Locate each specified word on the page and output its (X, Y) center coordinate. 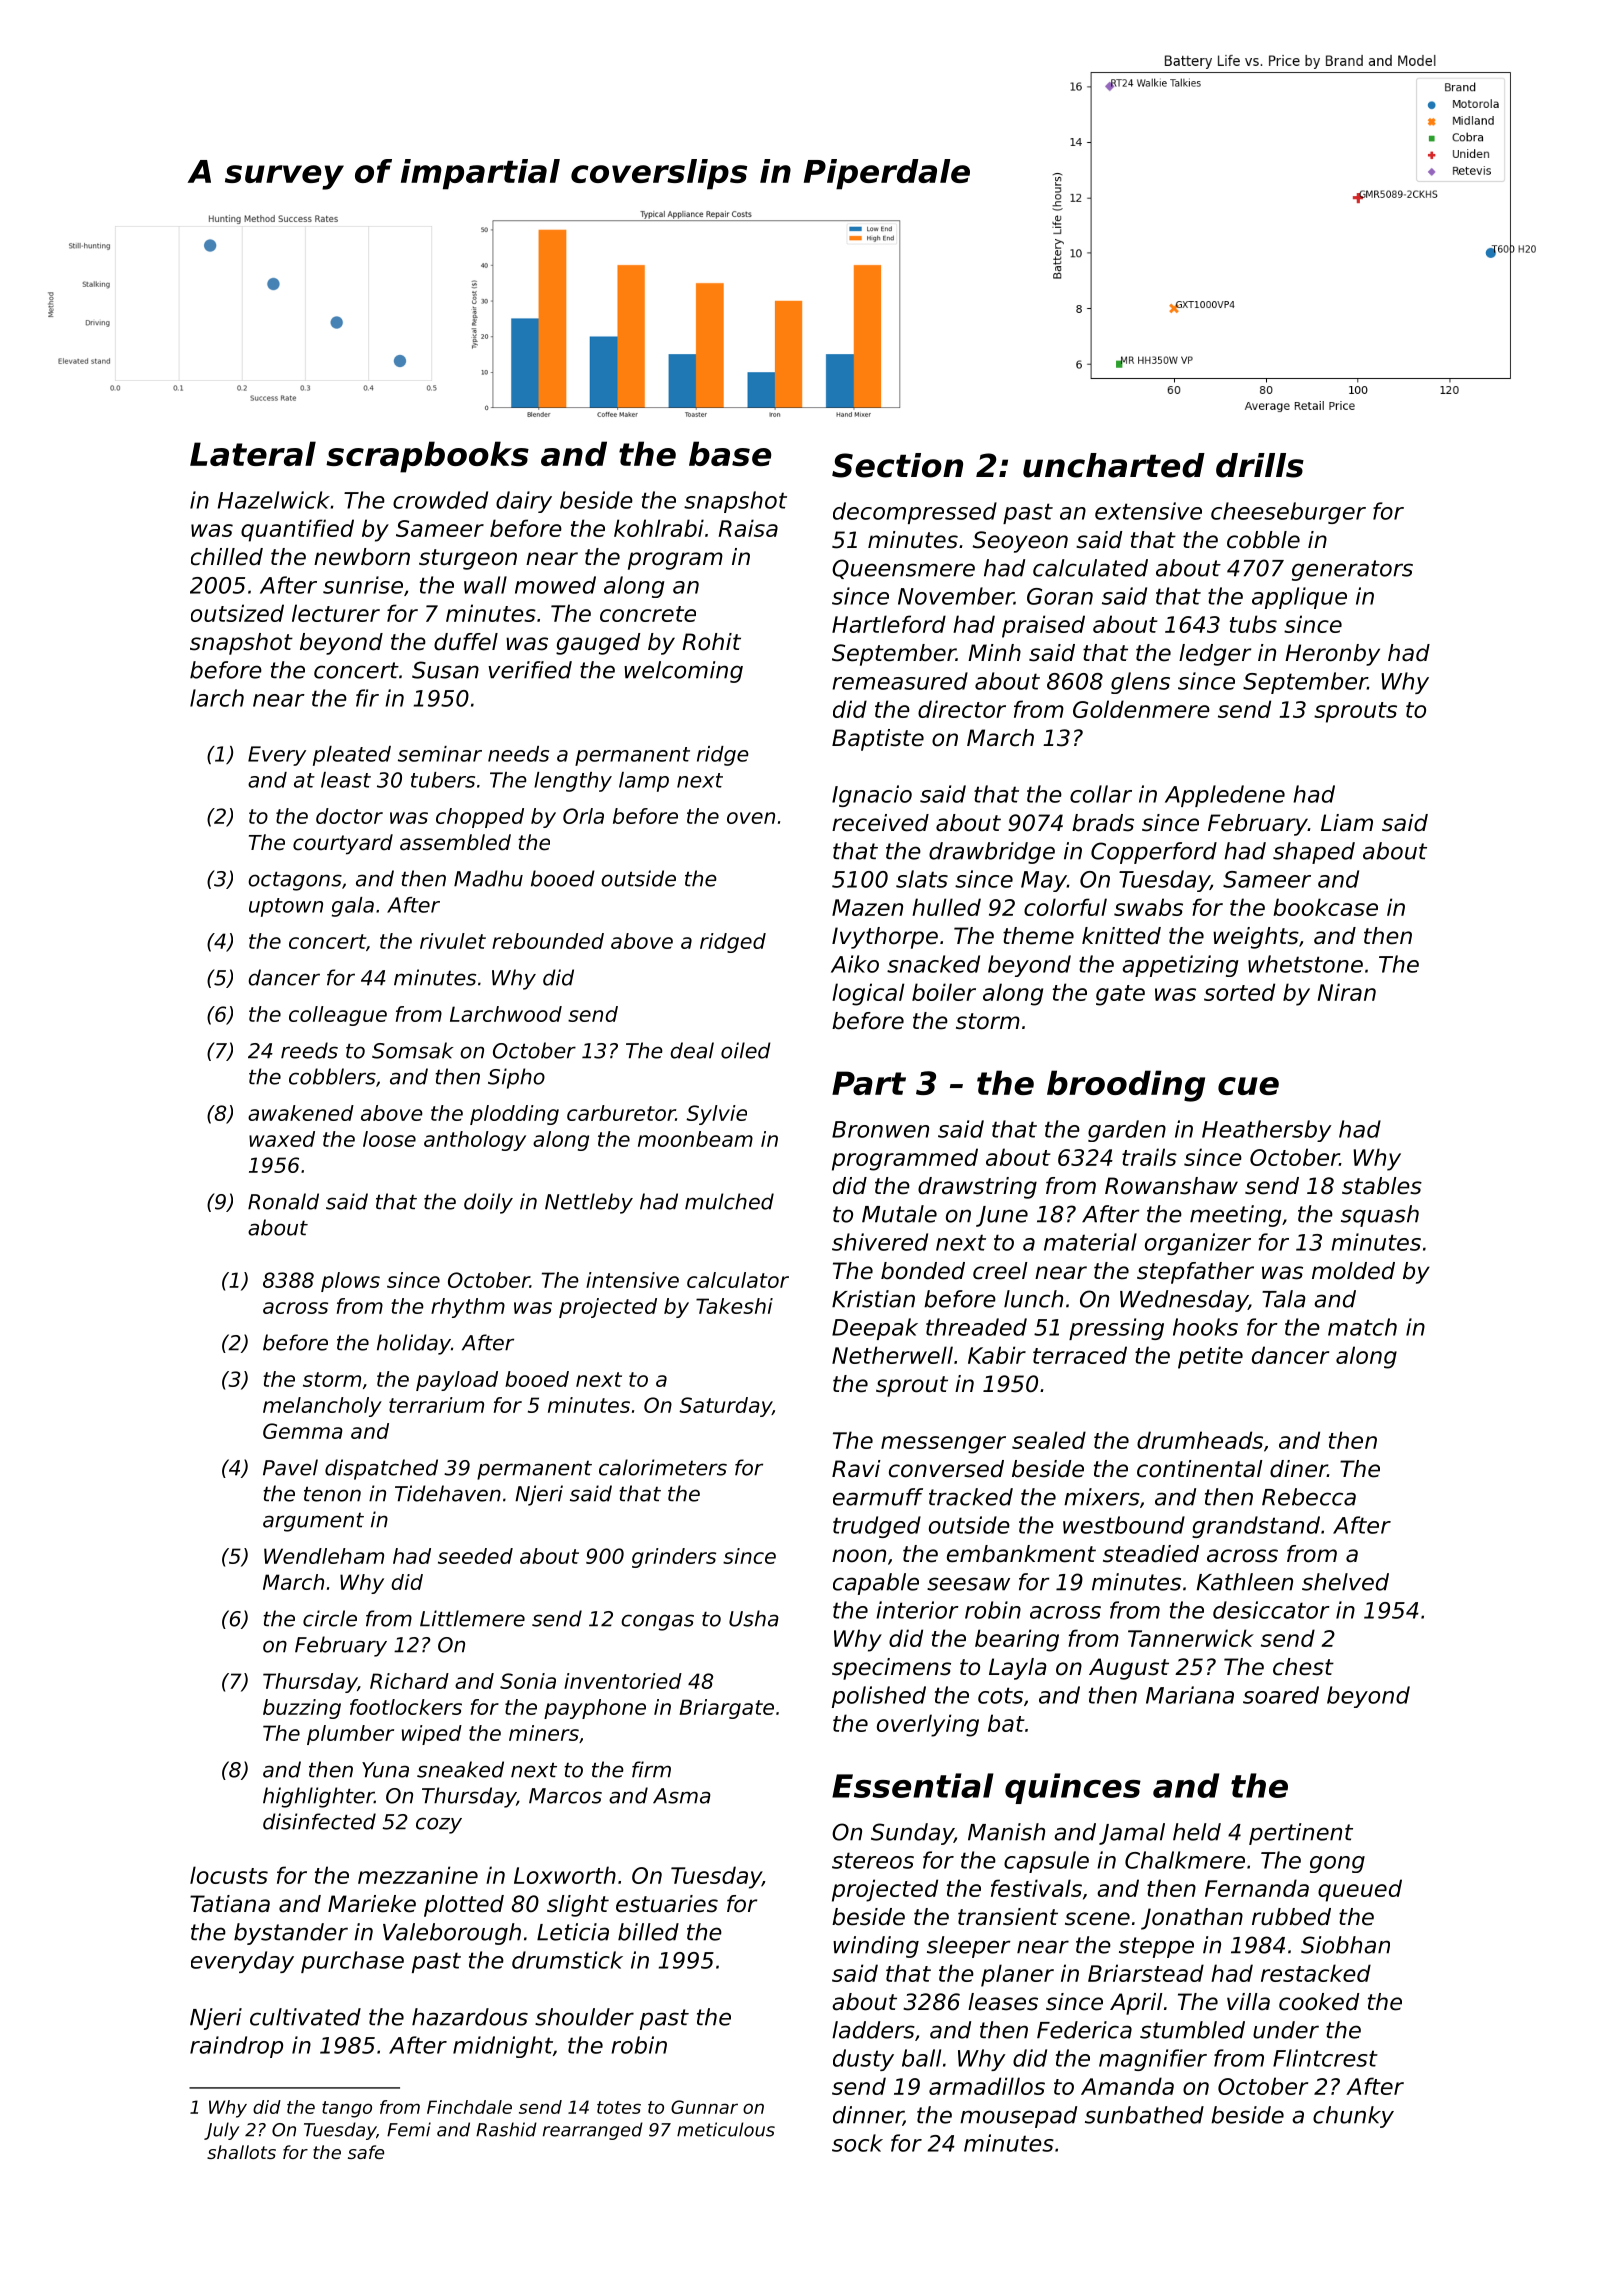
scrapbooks (427, 457)
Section (897, 465)
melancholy (322, 1407)
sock (857, 2143)
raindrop (236, 2047)
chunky (1353, 2117)
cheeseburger (1288, 513)
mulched (729, 1201)
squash (1380, 1216)
